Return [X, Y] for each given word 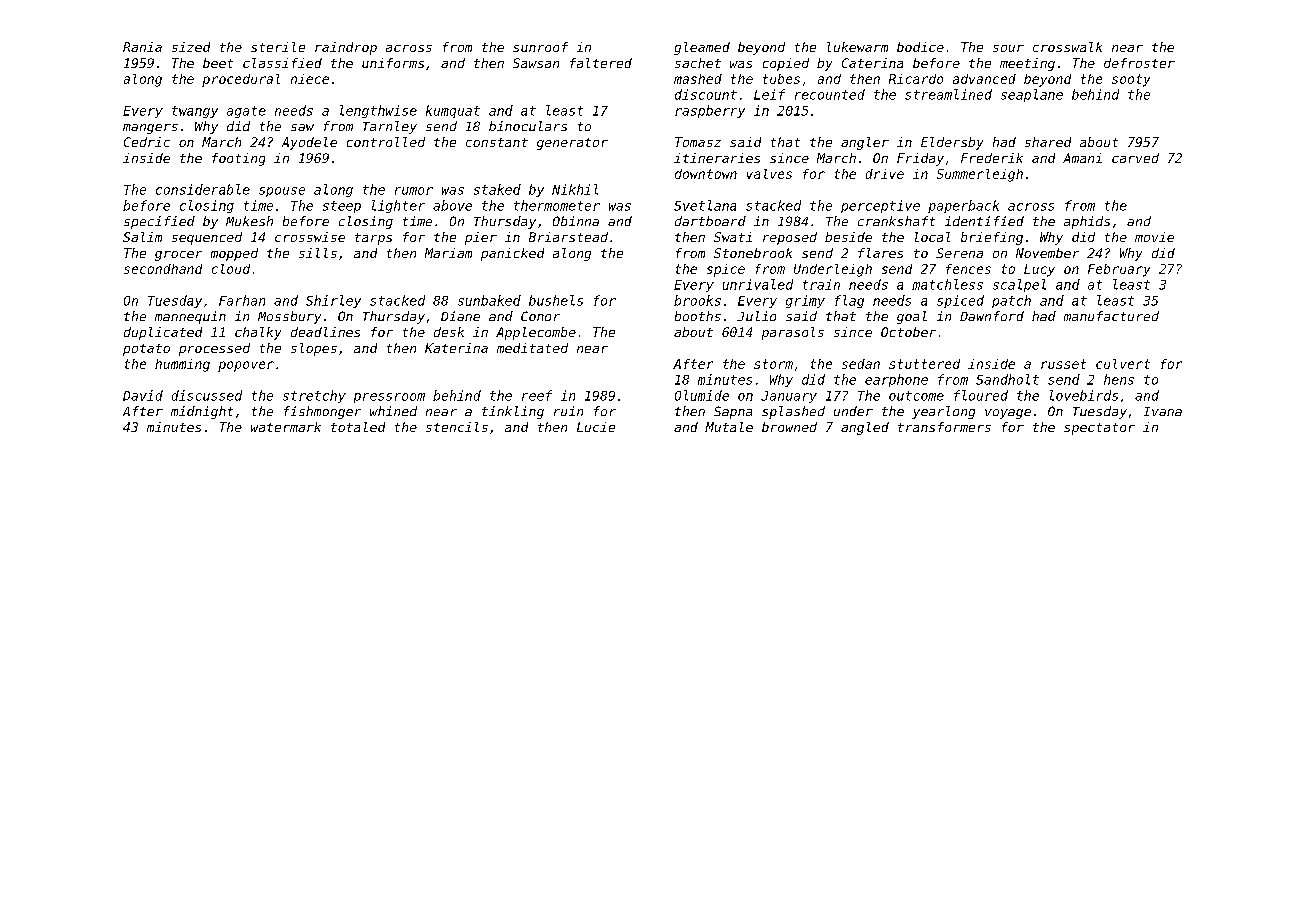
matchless [947, 284]
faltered [601, 63]
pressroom [389, 398]
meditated [532, 348]
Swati [733, 237]
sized [191, 47]
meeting [1027, 64]
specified [159, 222]
